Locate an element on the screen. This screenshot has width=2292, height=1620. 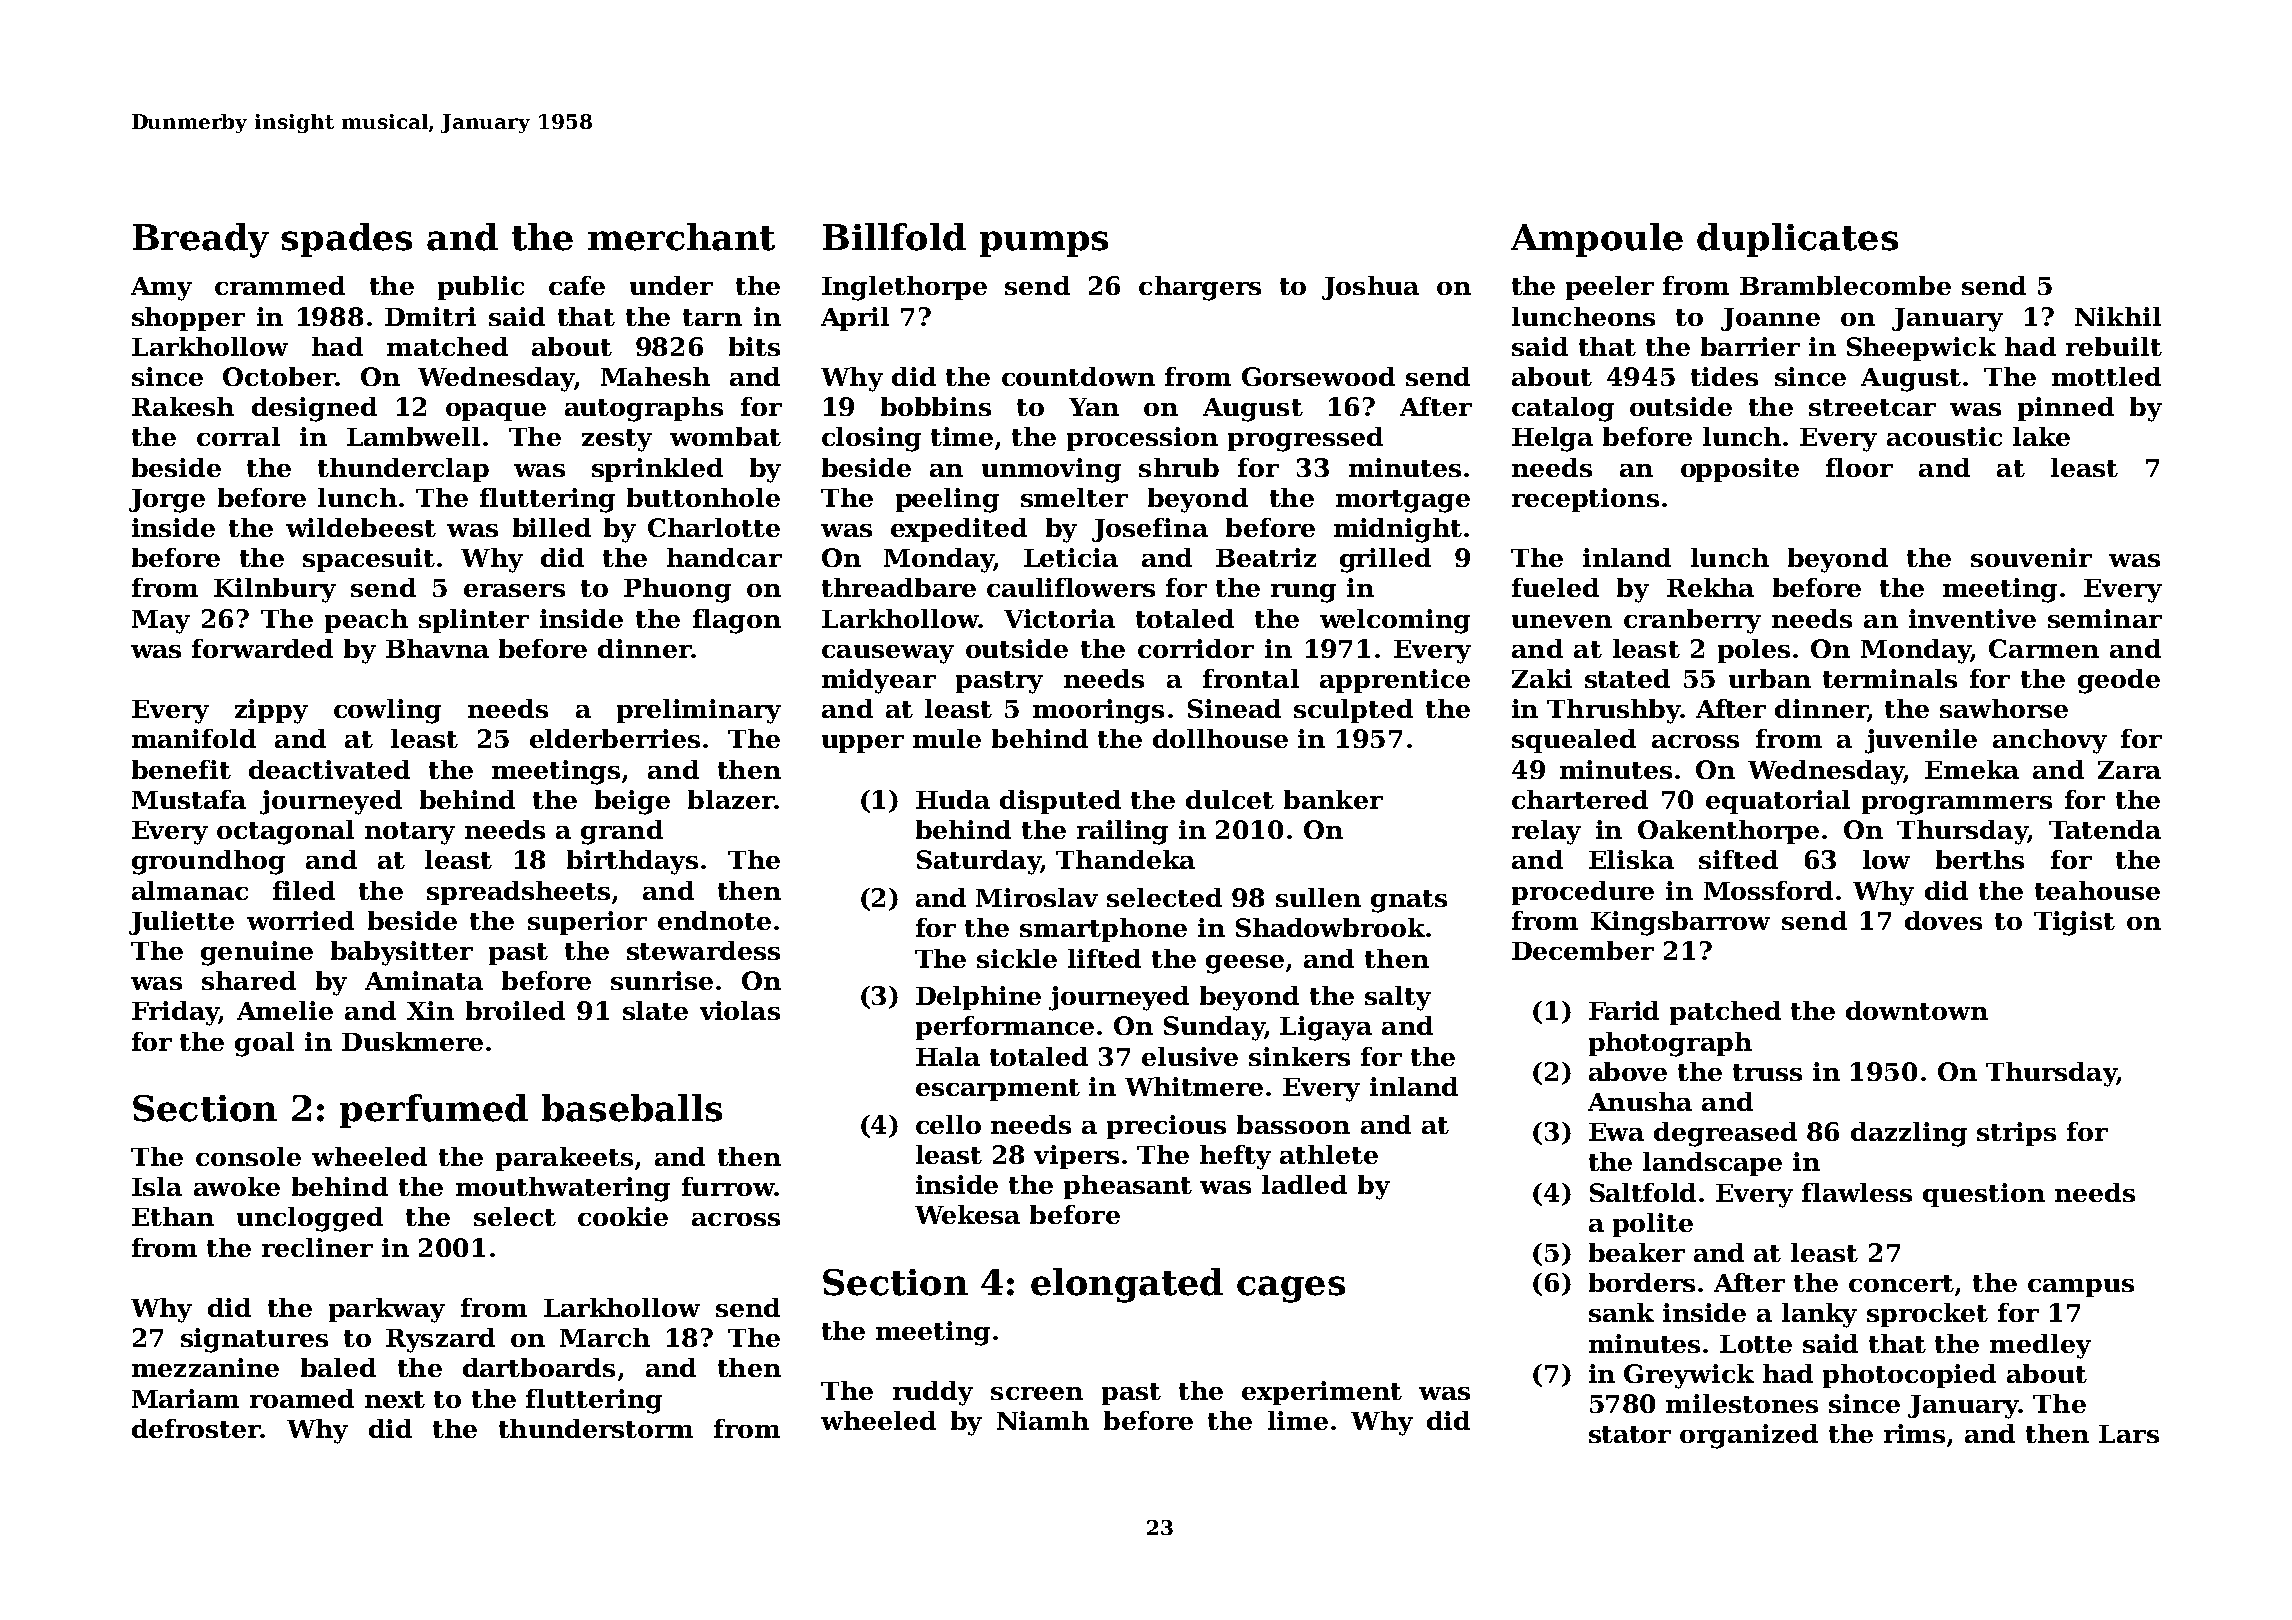
forwarded is located at coordinates (262, 648).
